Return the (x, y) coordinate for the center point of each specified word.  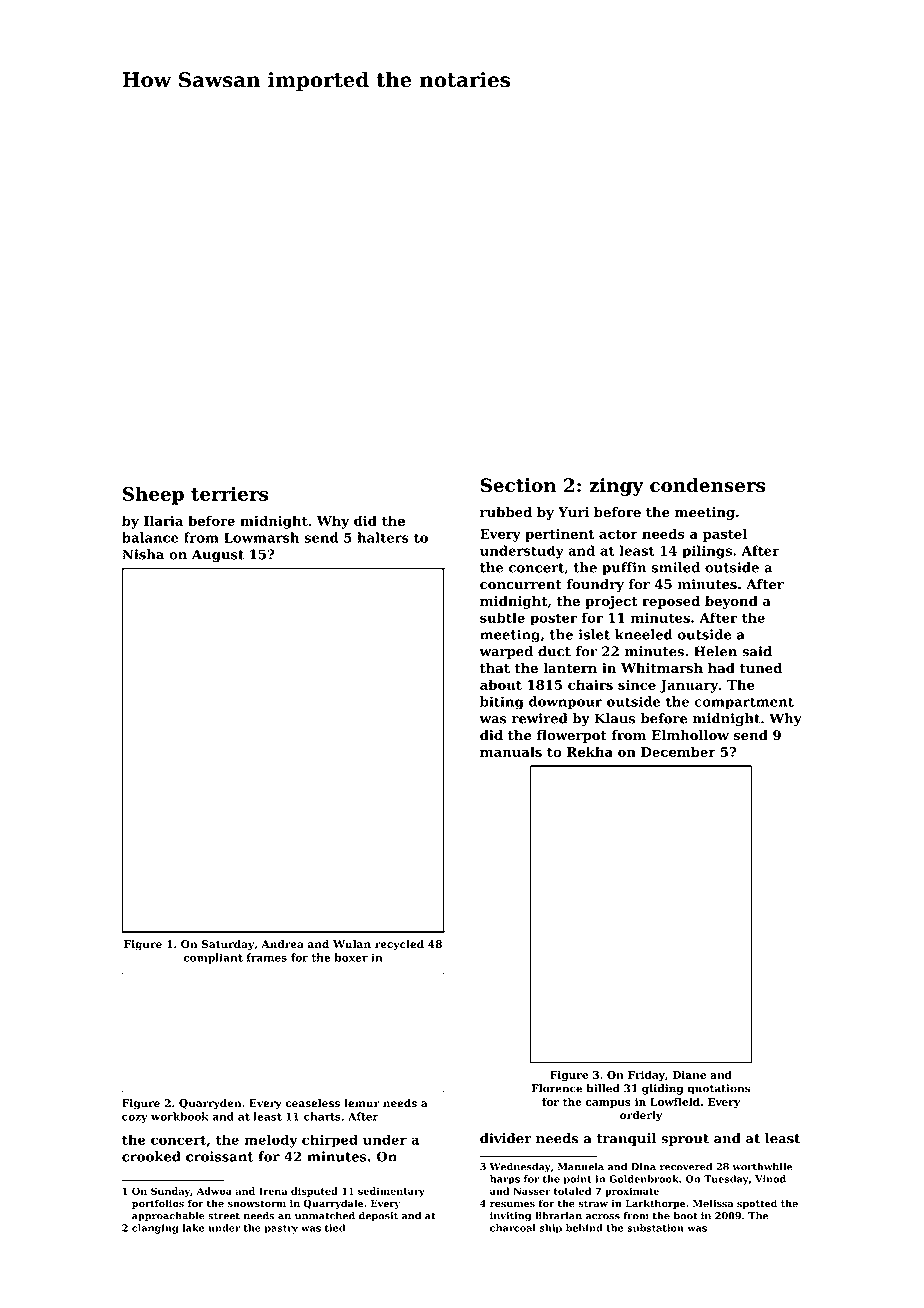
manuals (511, 751)
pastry (281, 1229)
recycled (399, 945)
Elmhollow (690, 735)
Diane (689, 1075)
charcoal (513, 1228)
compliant (213, 958)
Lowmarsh (261, 537)
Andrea (282, 944)
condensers (707, 485)
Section (518, 485)
